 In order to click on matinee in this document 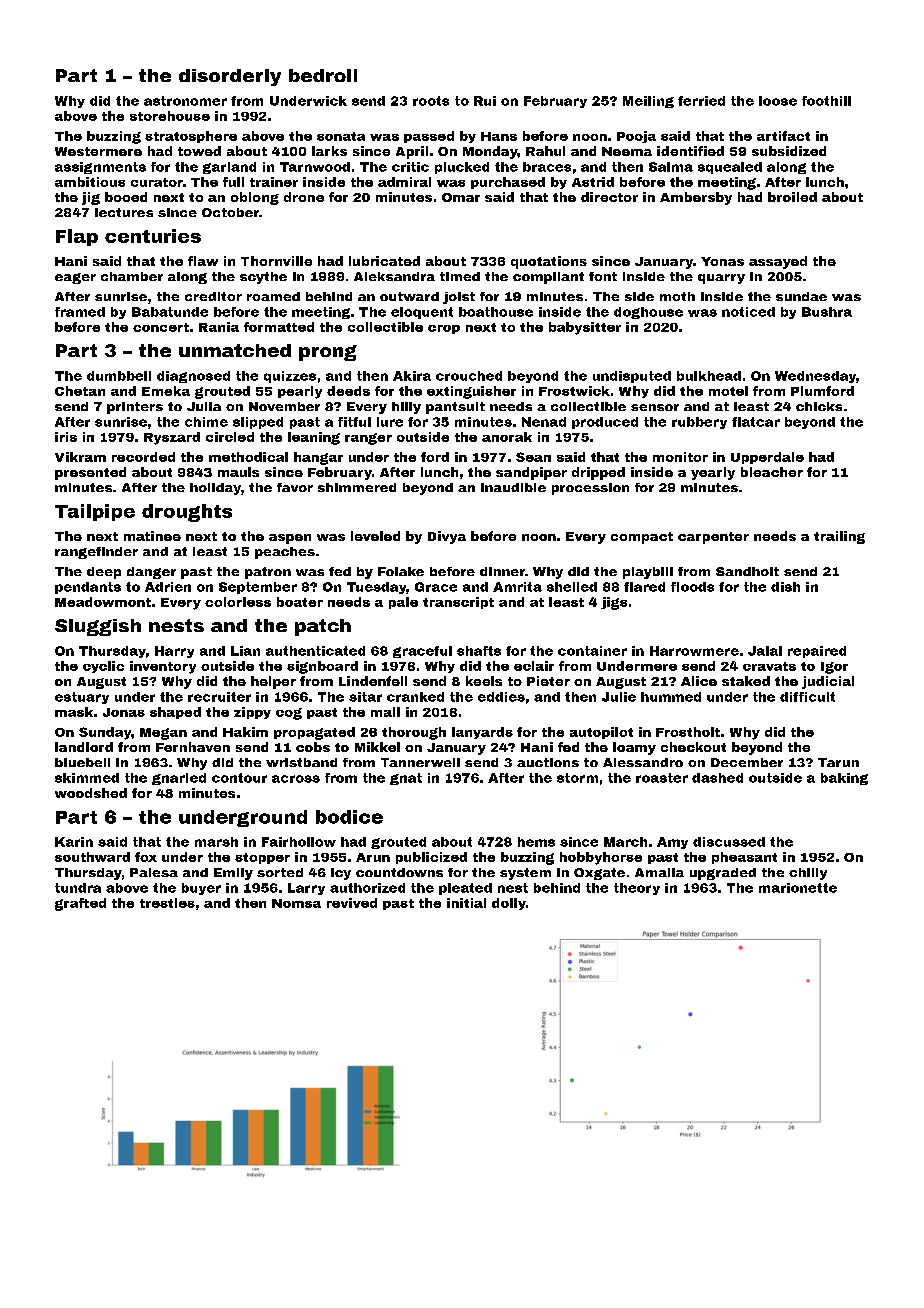, I will do `click(152, 536)`.
